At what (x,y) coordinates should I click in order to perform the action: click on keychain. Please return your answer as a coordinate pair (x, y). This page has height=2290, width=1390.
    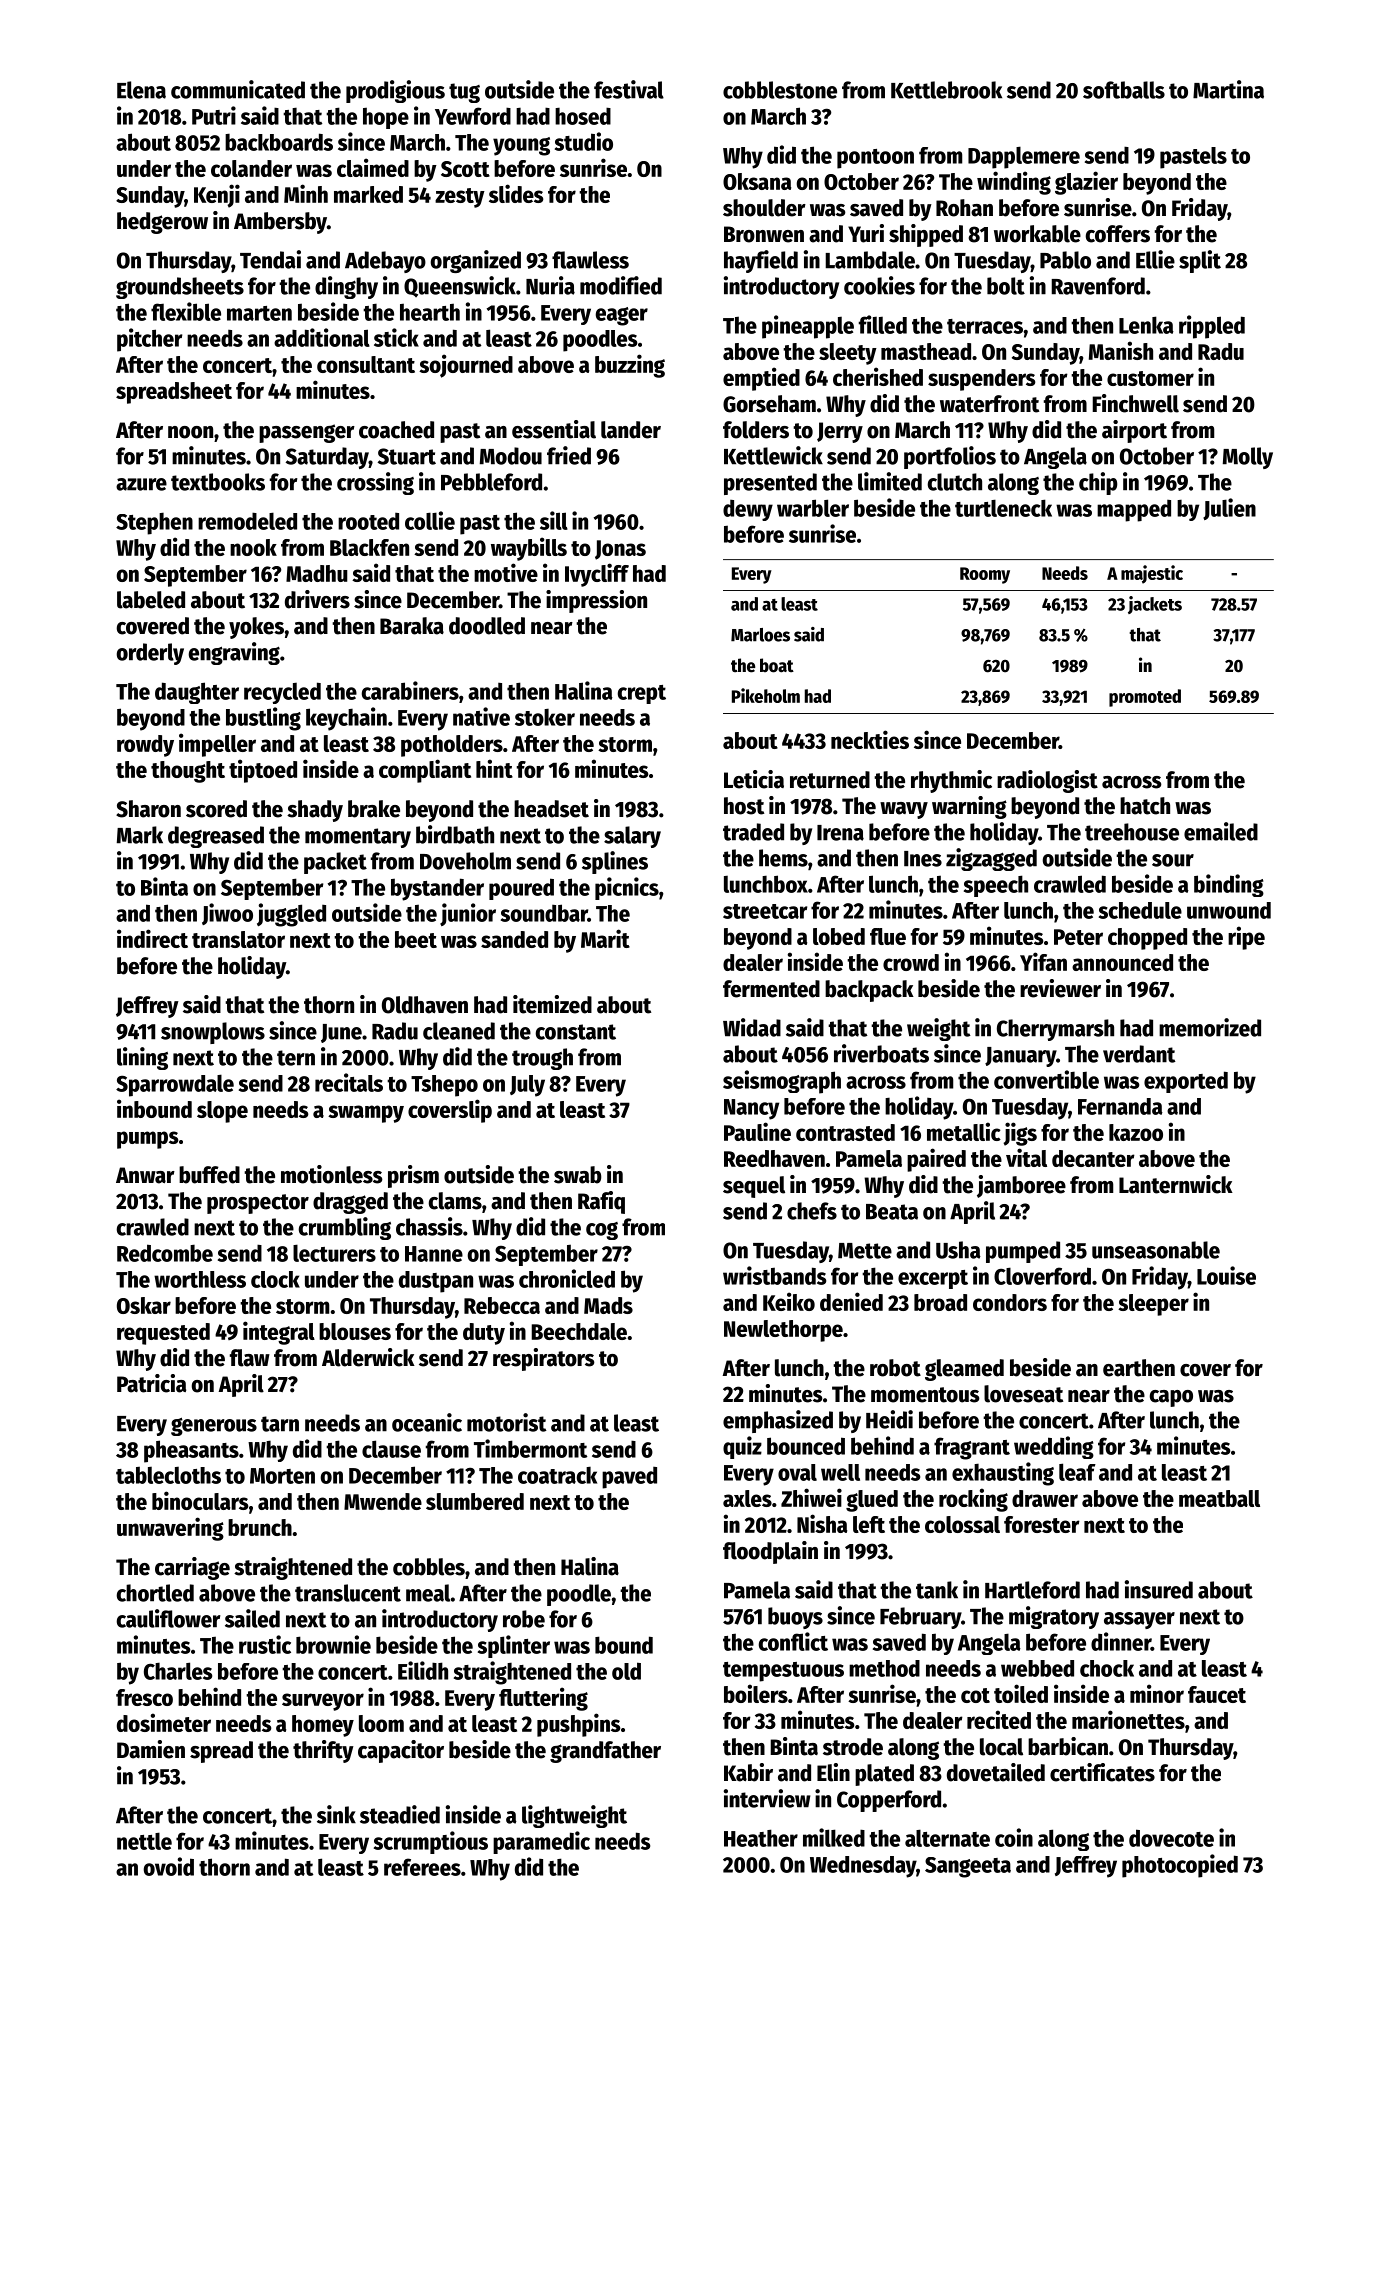
    Looking at the image, I should click on (346, 719).
